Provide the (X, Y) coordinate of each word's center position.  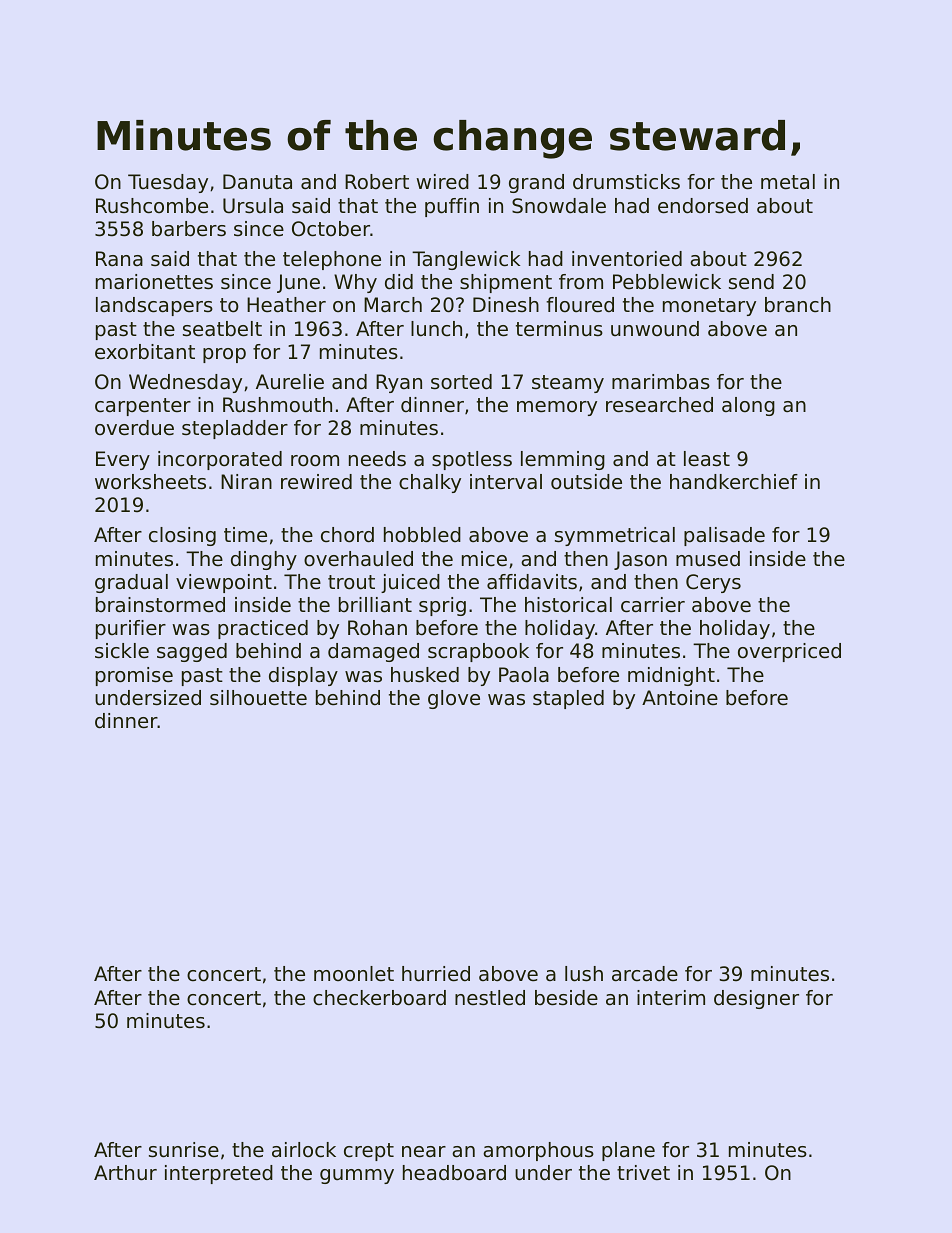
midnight (671, 676)
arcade (645, 974)
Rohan (377, 628)
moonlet (354, 974)
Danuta (257, 182)
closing (182, 536)
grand (536, 183)
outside (586, 482)
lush (584, 974)
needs (377, 459)
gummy (357, 1176)
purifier (131, 629)
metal (788, 182)
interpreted (219, 1174)
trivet (643, 1173)
